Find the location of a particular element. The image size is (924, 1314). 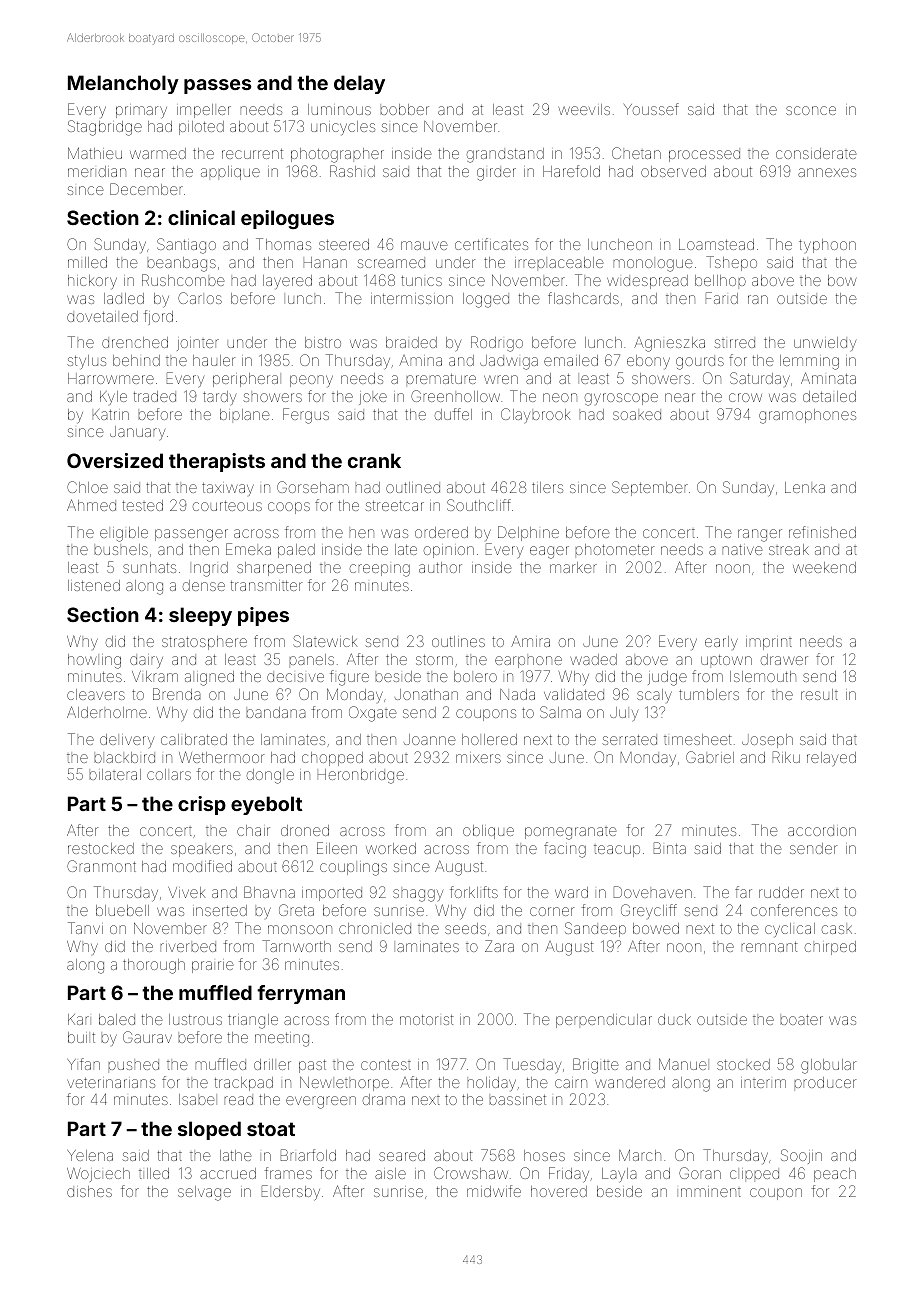

weekend is located at coordinates (824, 567).
